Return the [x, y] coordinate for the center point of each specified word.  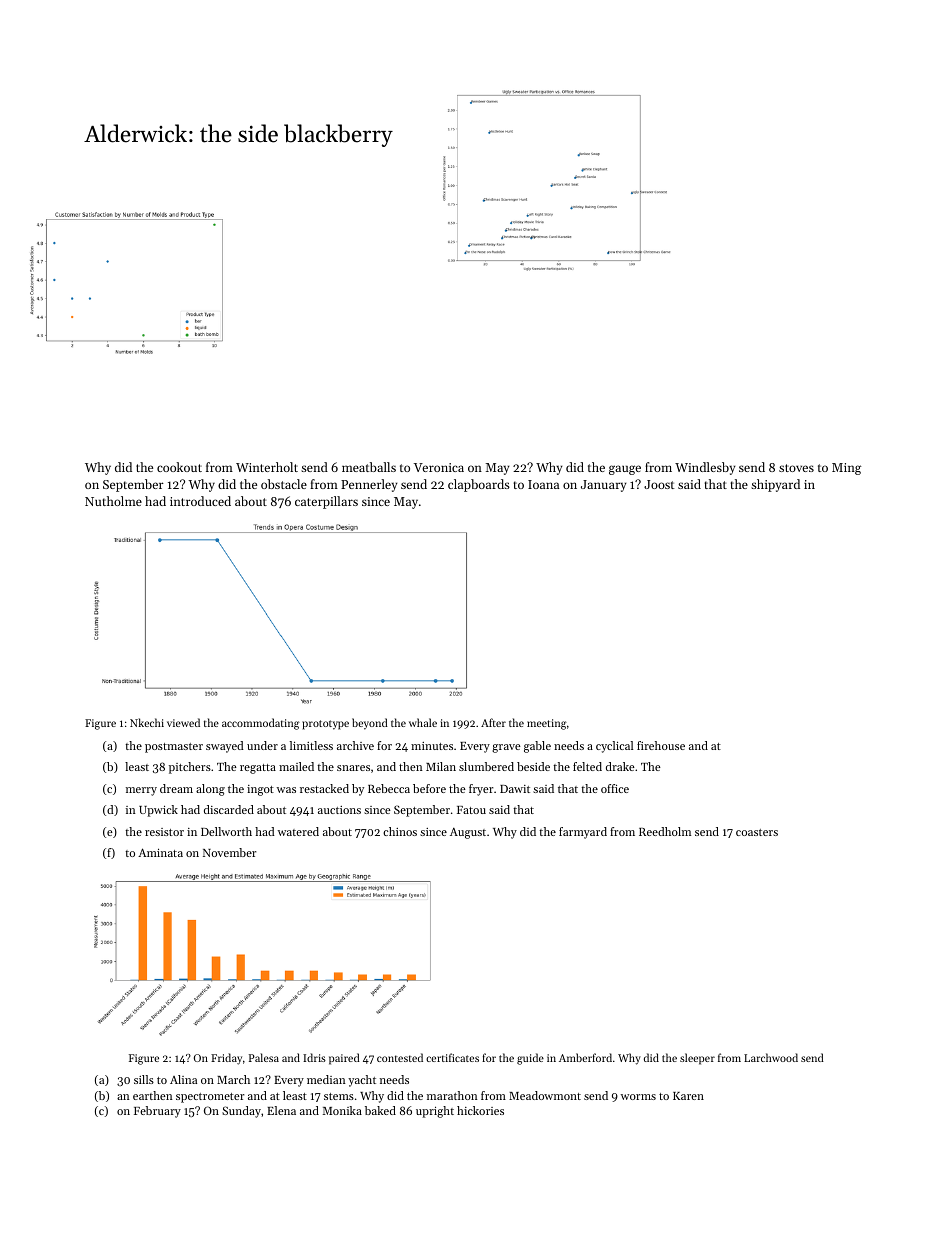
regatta [258, 769]
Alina [183, 1079]
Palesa [264, 1057]
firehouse [661, 745]
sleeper [697, 1059]
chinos [400, 831]
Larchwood [771, 1057]
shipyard [775, 485]
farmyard [583, 833]
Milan [441, 766]
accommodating [261, 724]
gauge [625, 470]
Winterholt [267, 467]
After [493, 722]
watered [298, 831]
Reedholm [665, 831]
